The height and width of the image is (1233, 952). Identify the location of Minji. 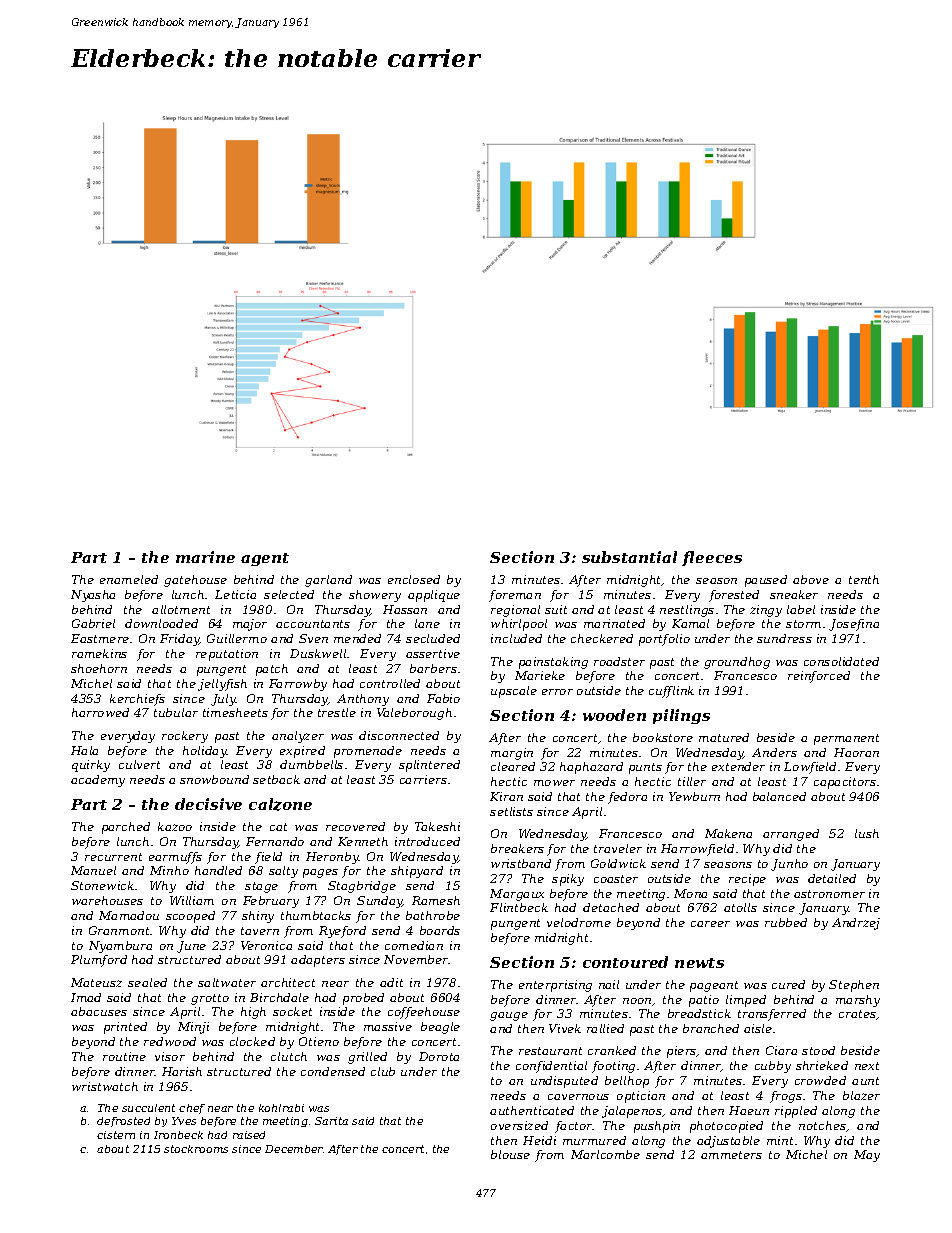
(193, 1028).
